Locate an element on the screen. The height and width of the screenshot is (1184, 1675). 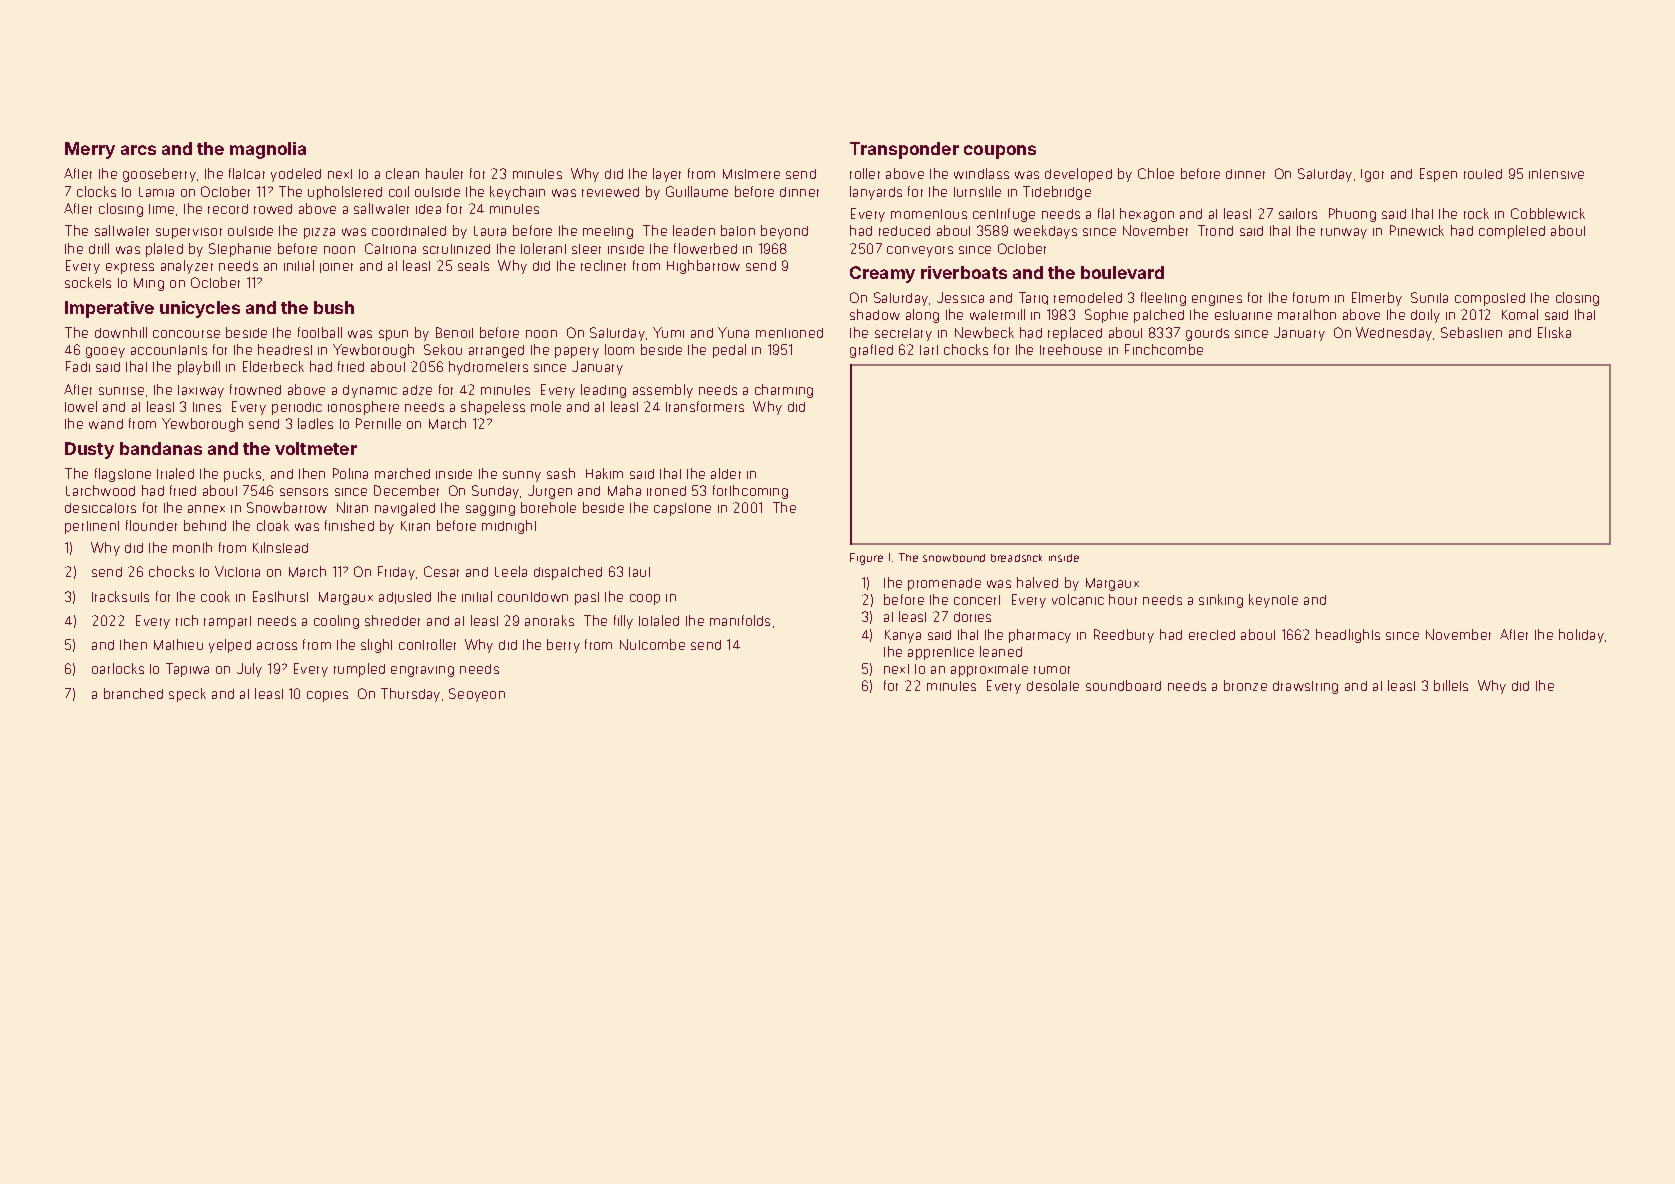
Guillaume is located at coordinates (697, 191).
